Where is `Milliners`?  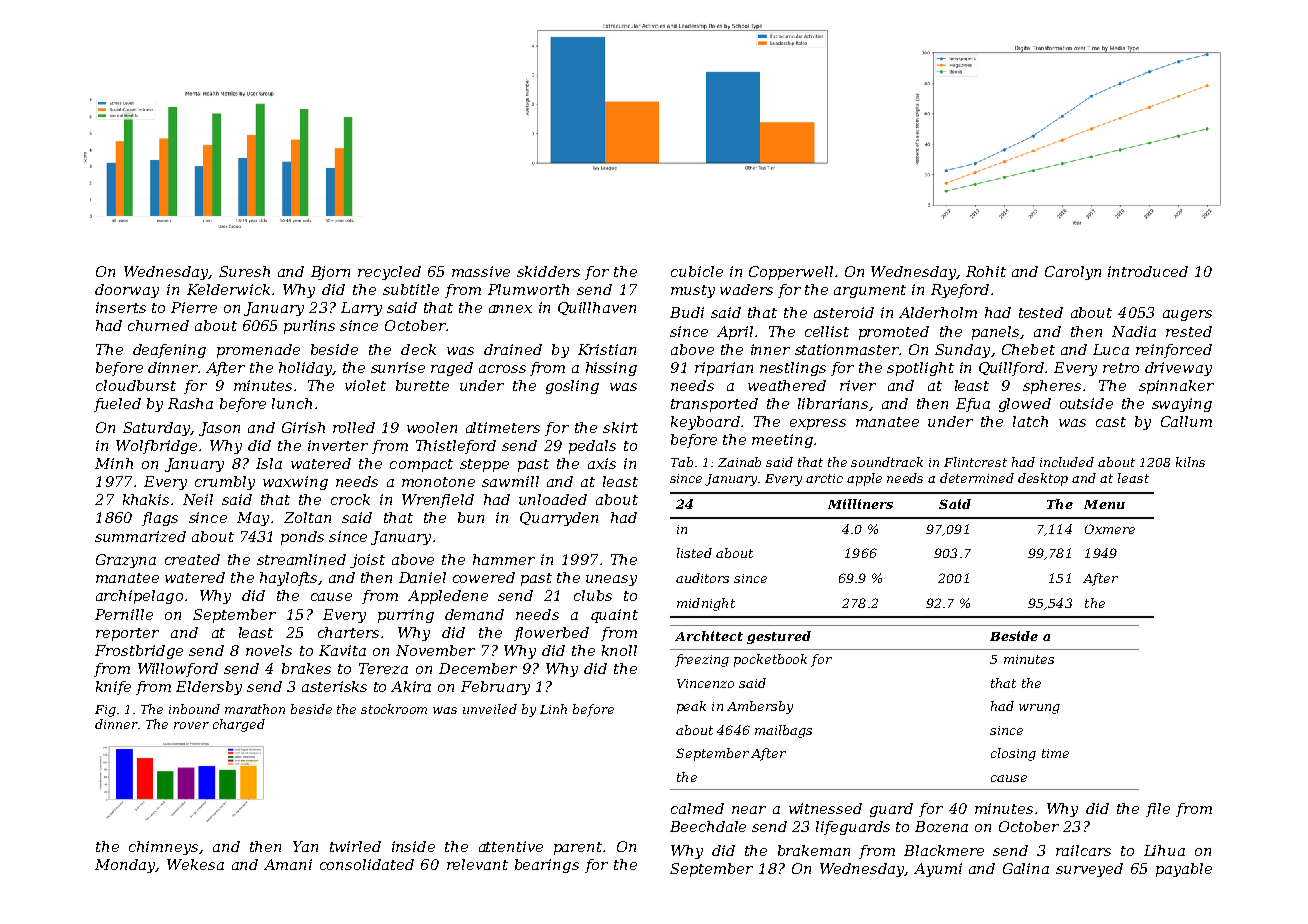 Milliners is located at coordinates (860, 504).
